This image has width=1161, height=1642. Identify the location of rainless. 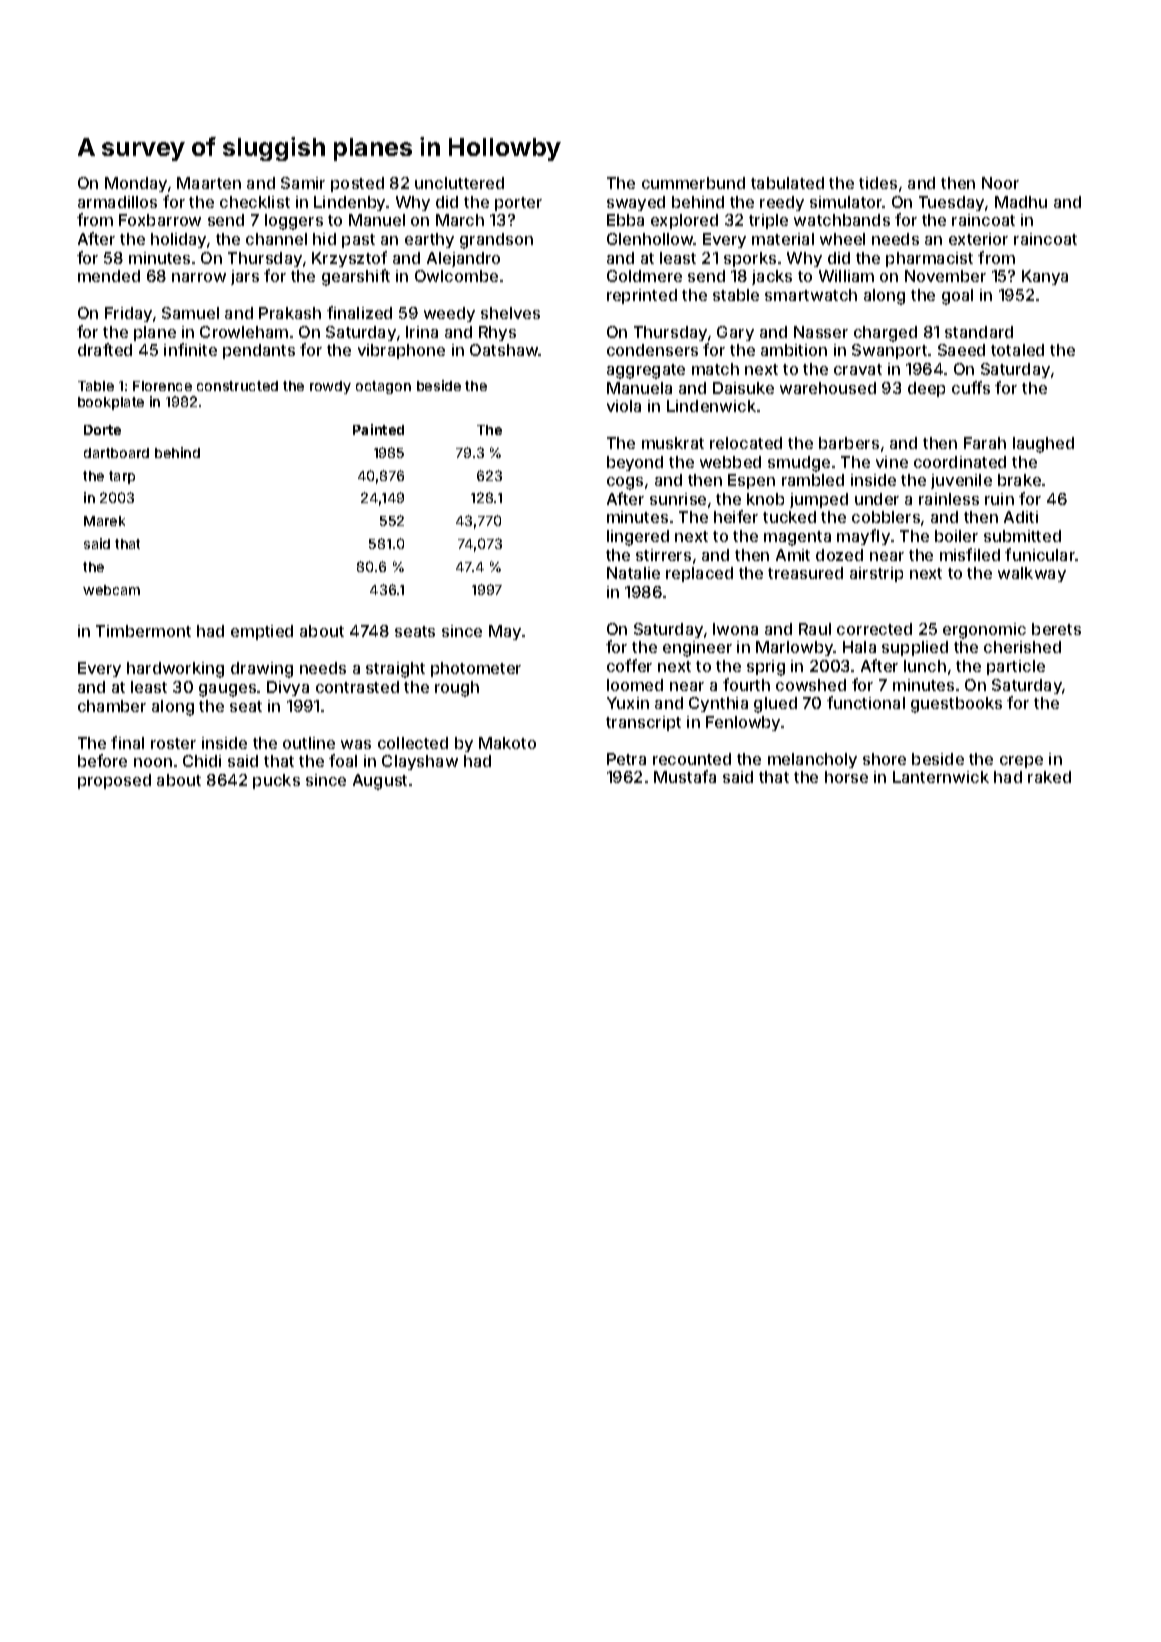
(949, 499).
